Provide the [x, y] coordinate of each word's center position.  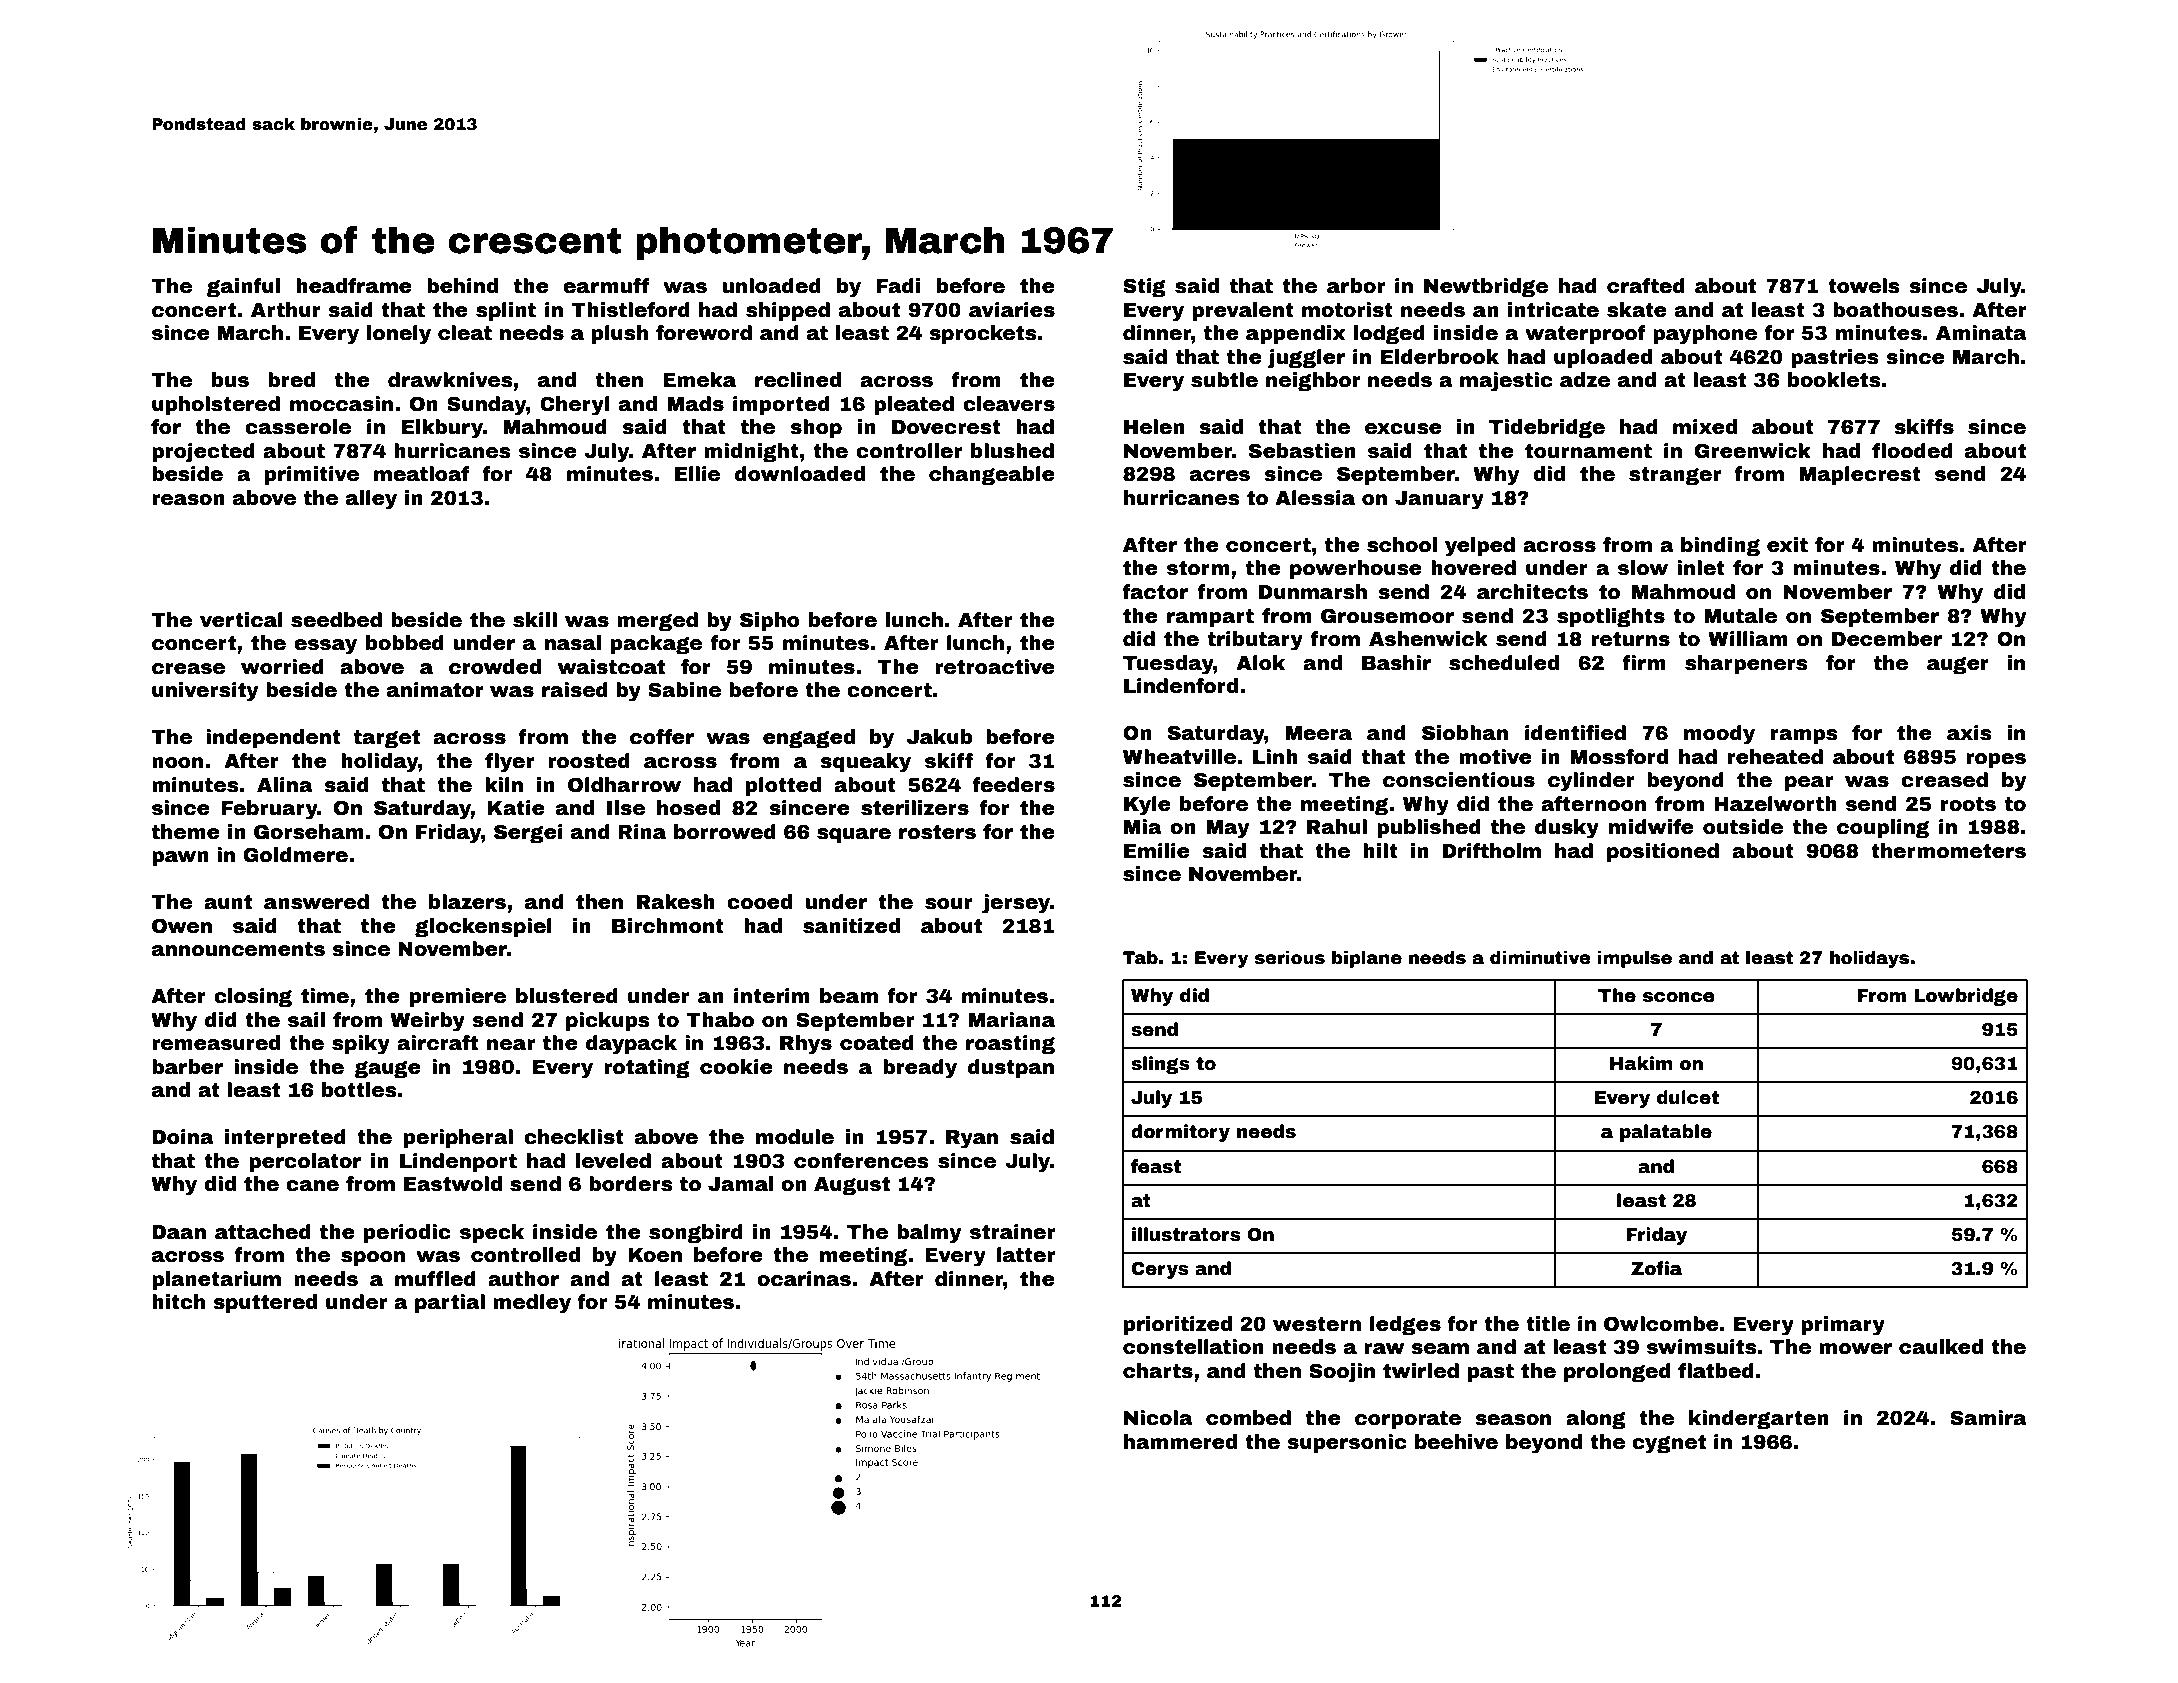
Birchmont [668, 926]
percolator [305, 1162]
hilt [1380, 851]
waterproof [1585, 334]
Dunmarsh [1313, 592]
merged [657, 621]
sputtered [265, 1303]
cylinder [1591, 782]
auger [1958, 665]
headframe [354, 286]
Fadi [898, 286]
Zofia [1656, 1268]
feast [1156, 1166]
